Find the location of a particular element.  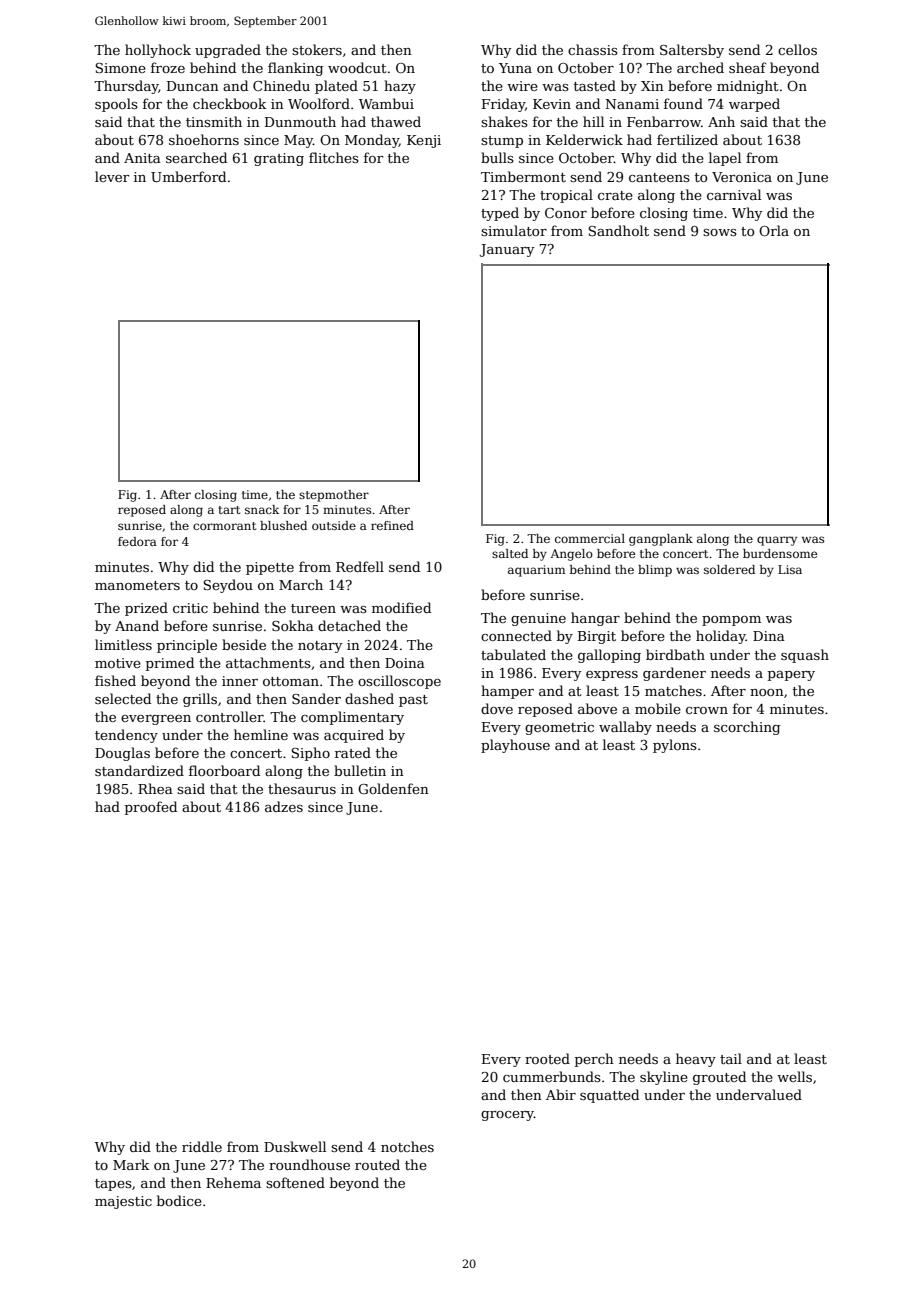

hollyhock is located at coordinates (158, 51).
